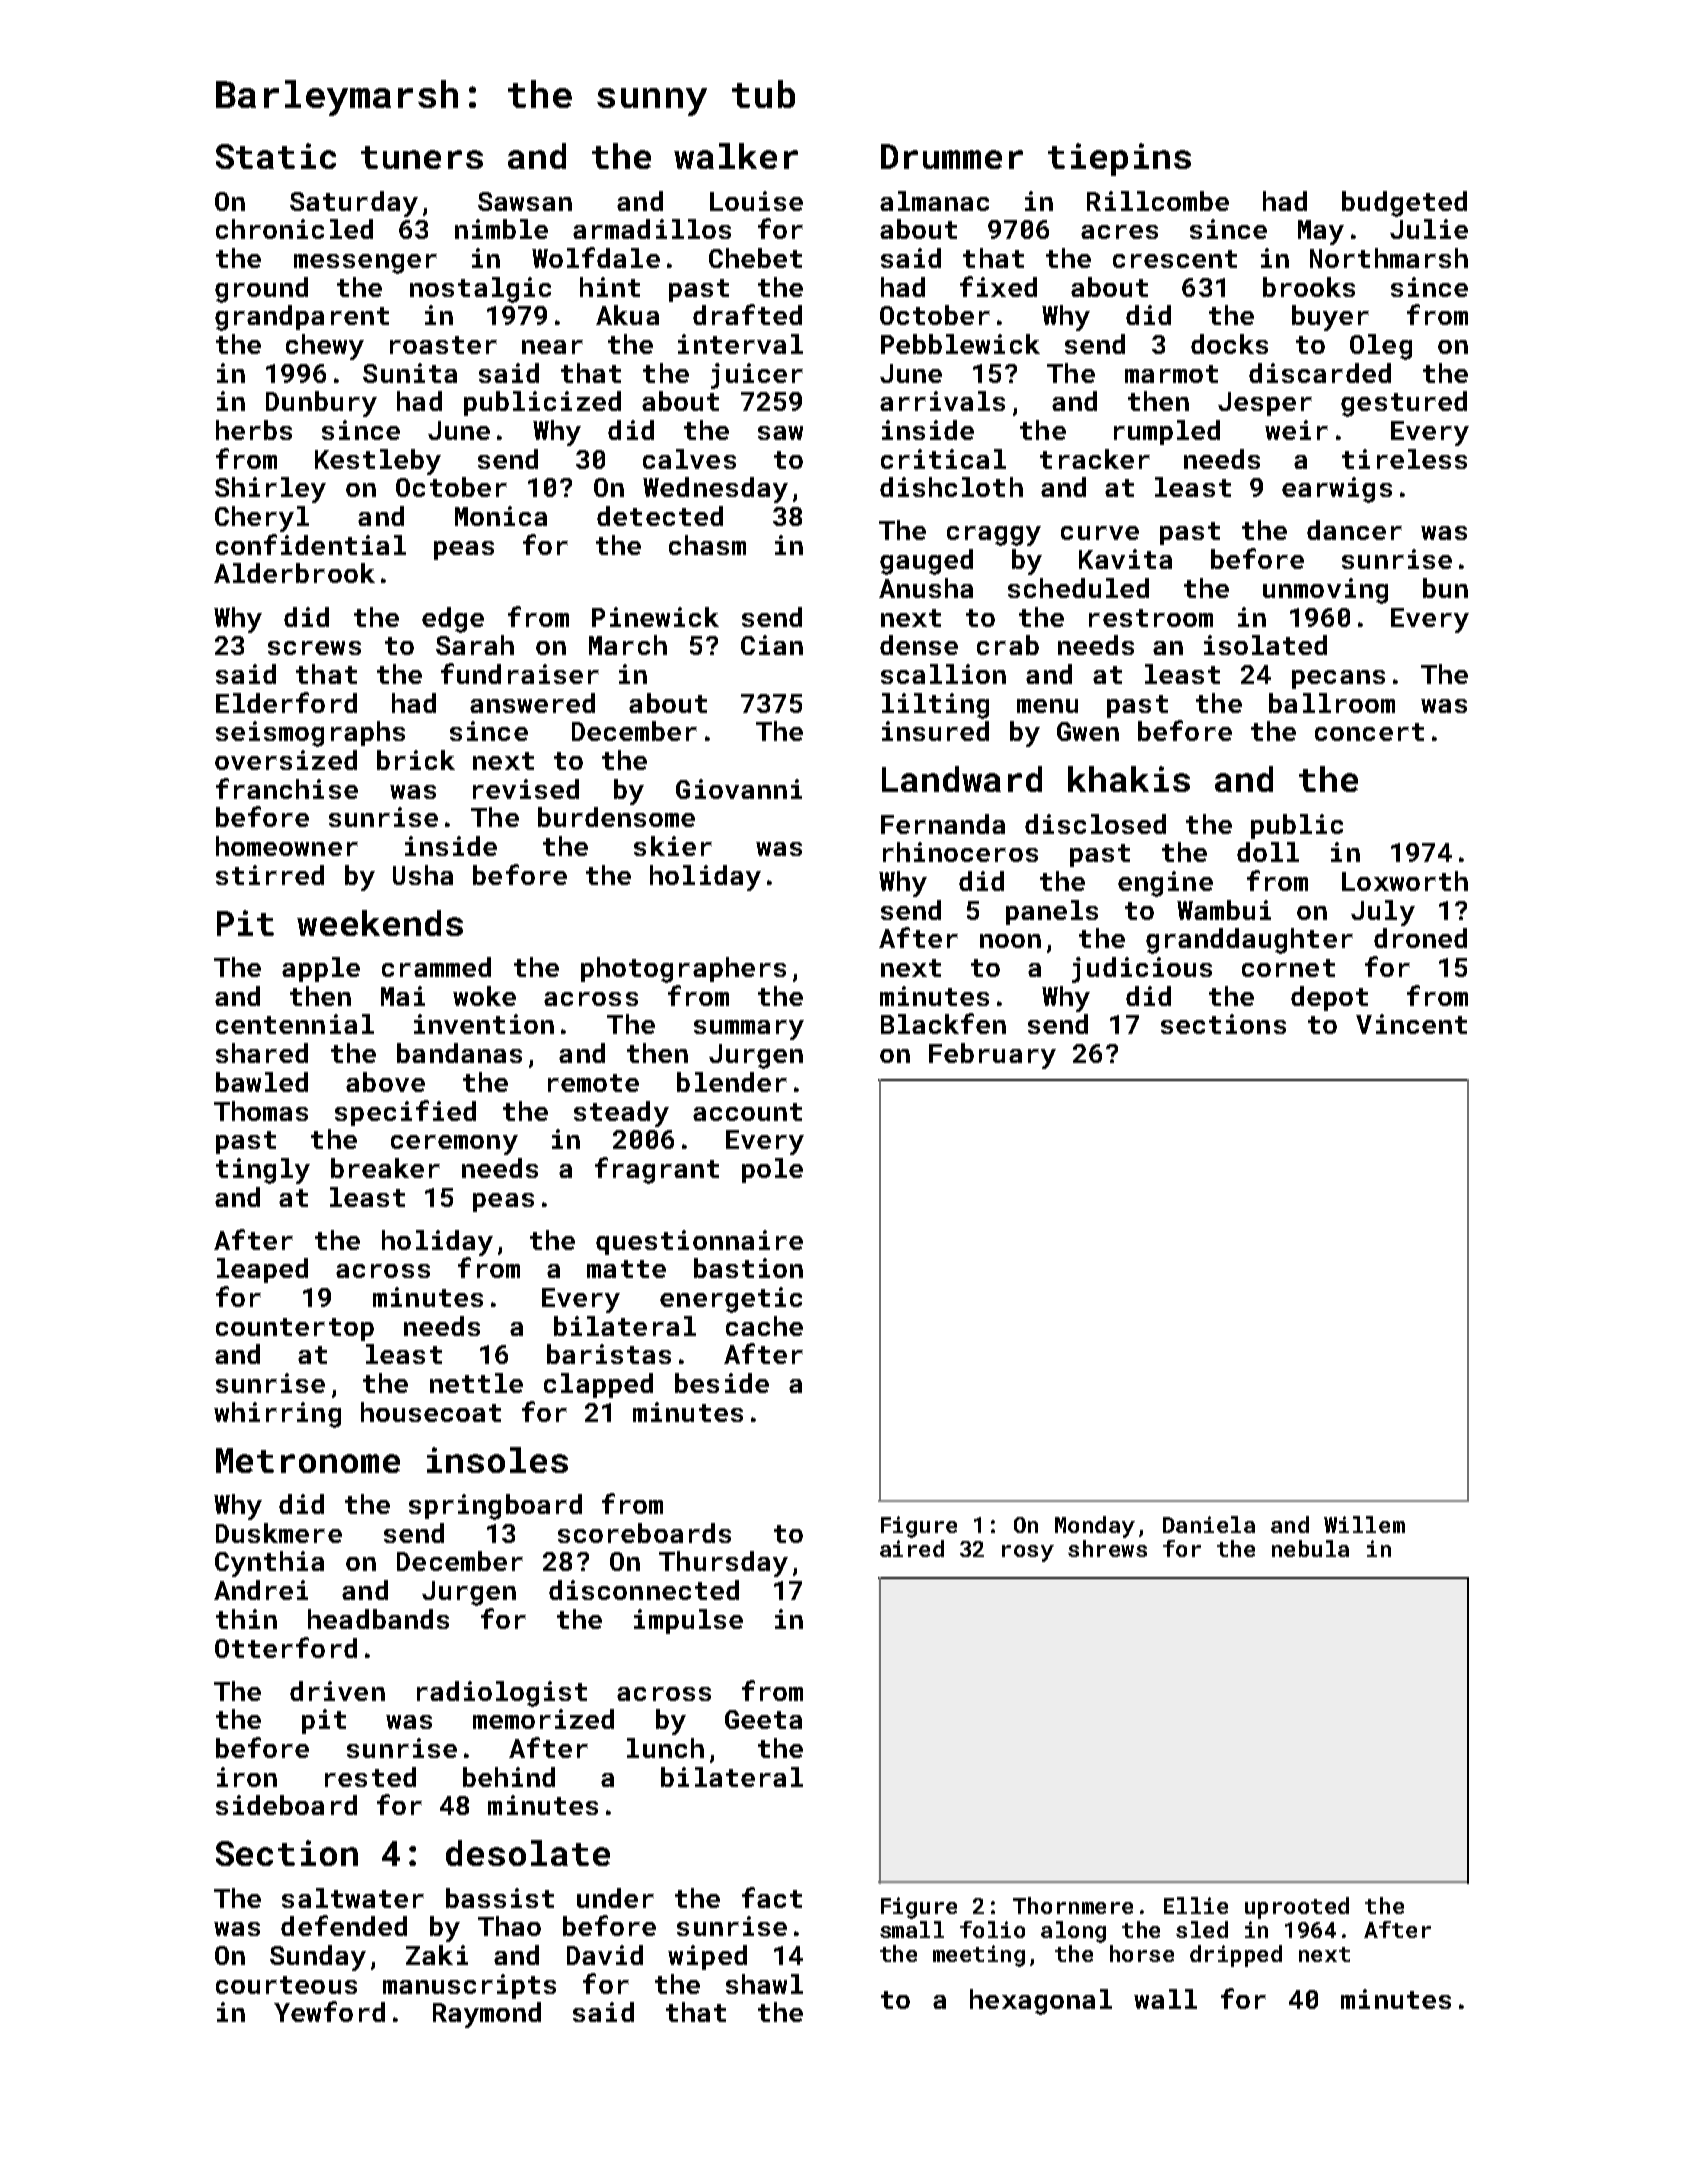  Describe the element at coordinates (329, 2011) in the document. I see `Yewford` at that location.
